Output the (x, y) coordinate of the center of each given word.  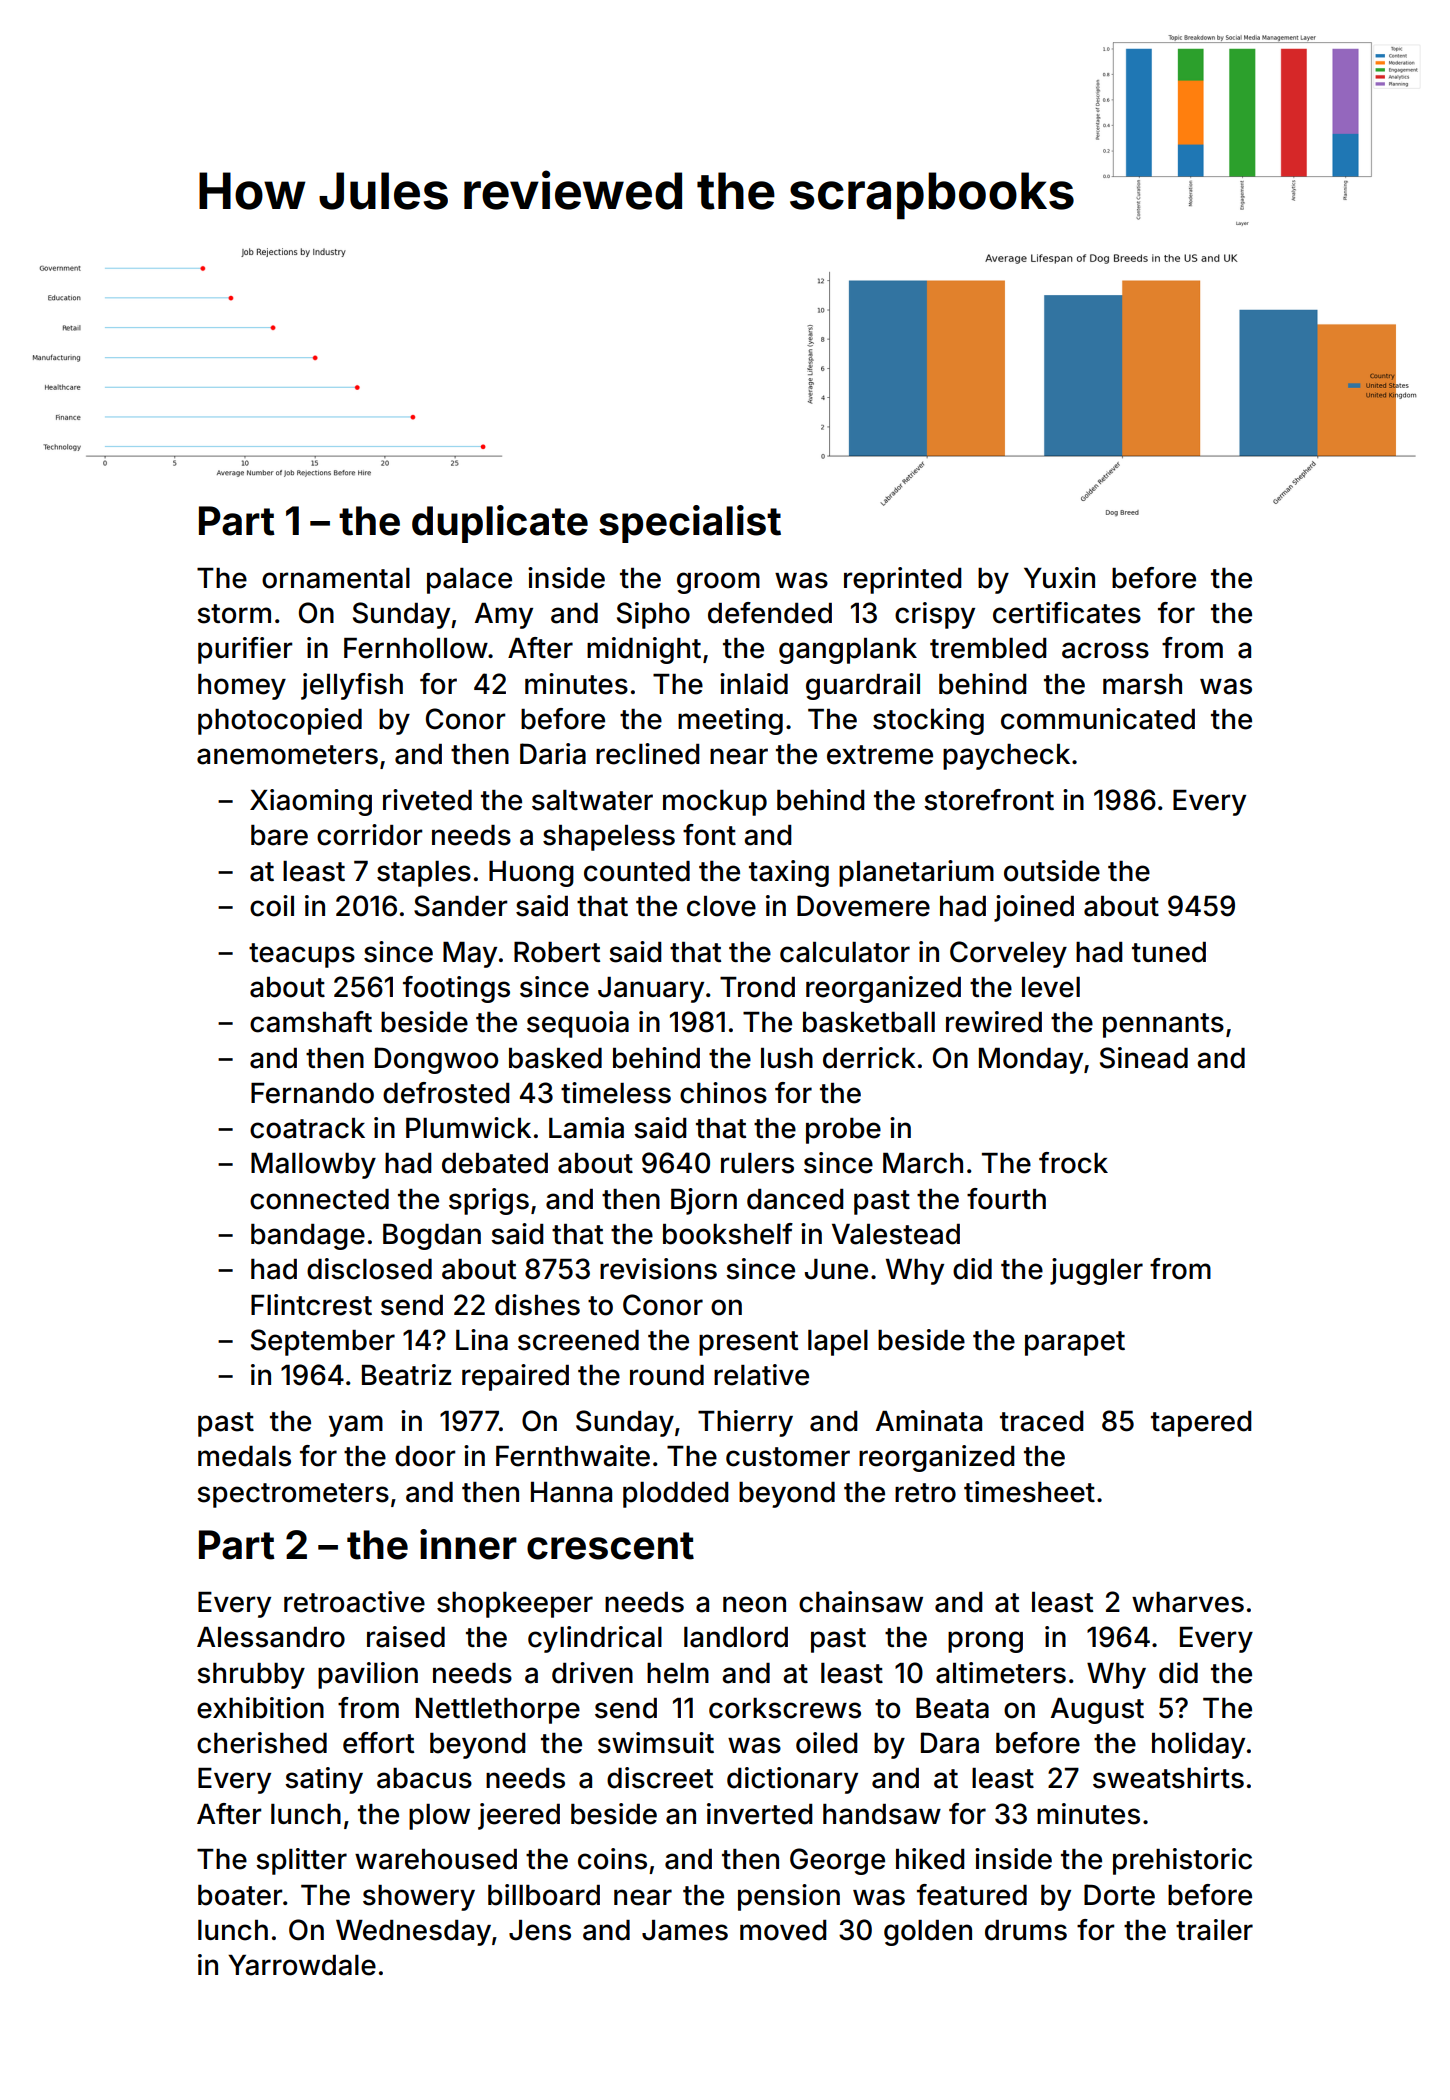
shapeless (609, 838)
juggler (1096, 1271)
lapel (838, 1343)
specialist (690, 524)
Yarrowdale (302, 1965)
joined (1034, 908)
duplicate (500, 524)
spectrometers (293, 1495)
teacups (302, 955)
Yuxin (1059, 577)
